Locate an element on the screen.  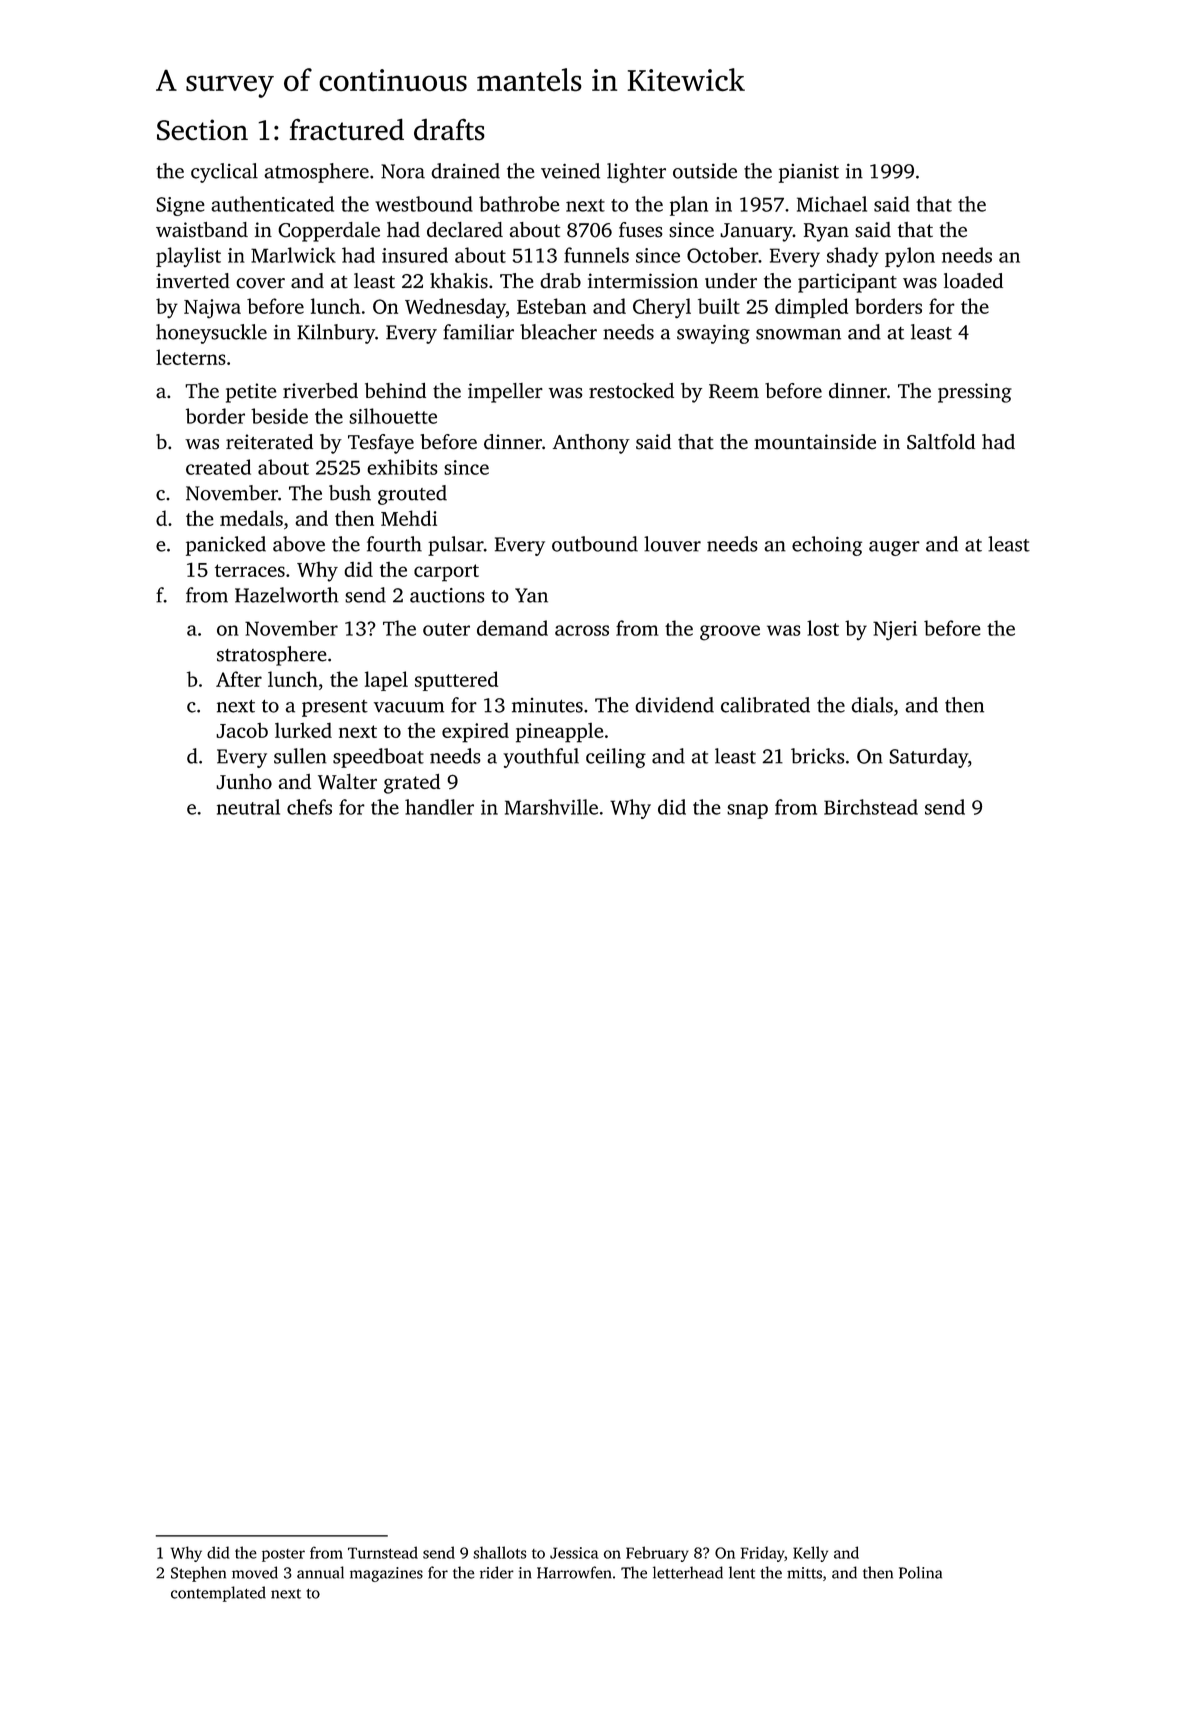
neutral is located at coordinates (248, 807).
